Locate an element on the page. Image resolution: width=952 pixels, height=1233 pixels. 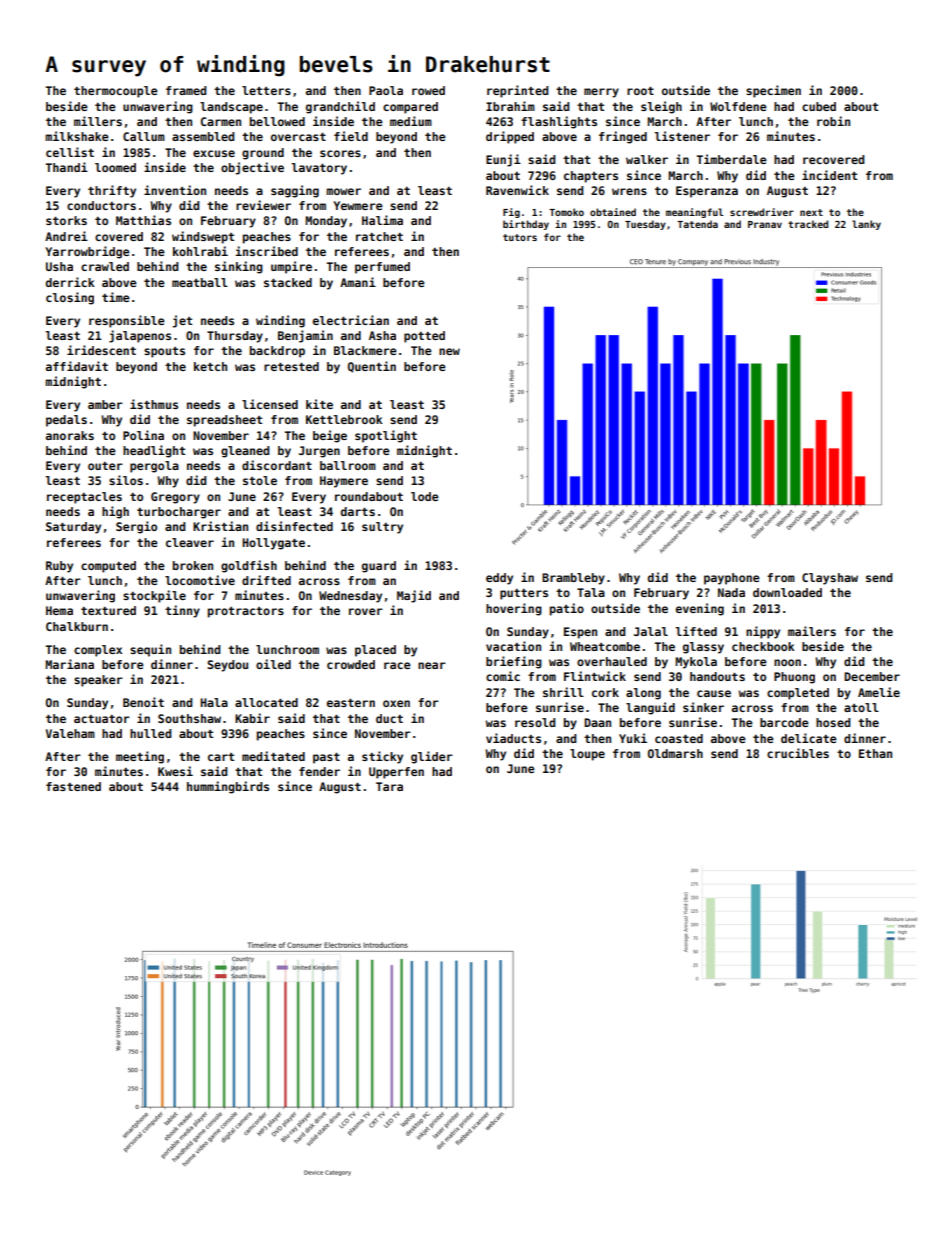
dripped is located at coordinates (510, 137).
